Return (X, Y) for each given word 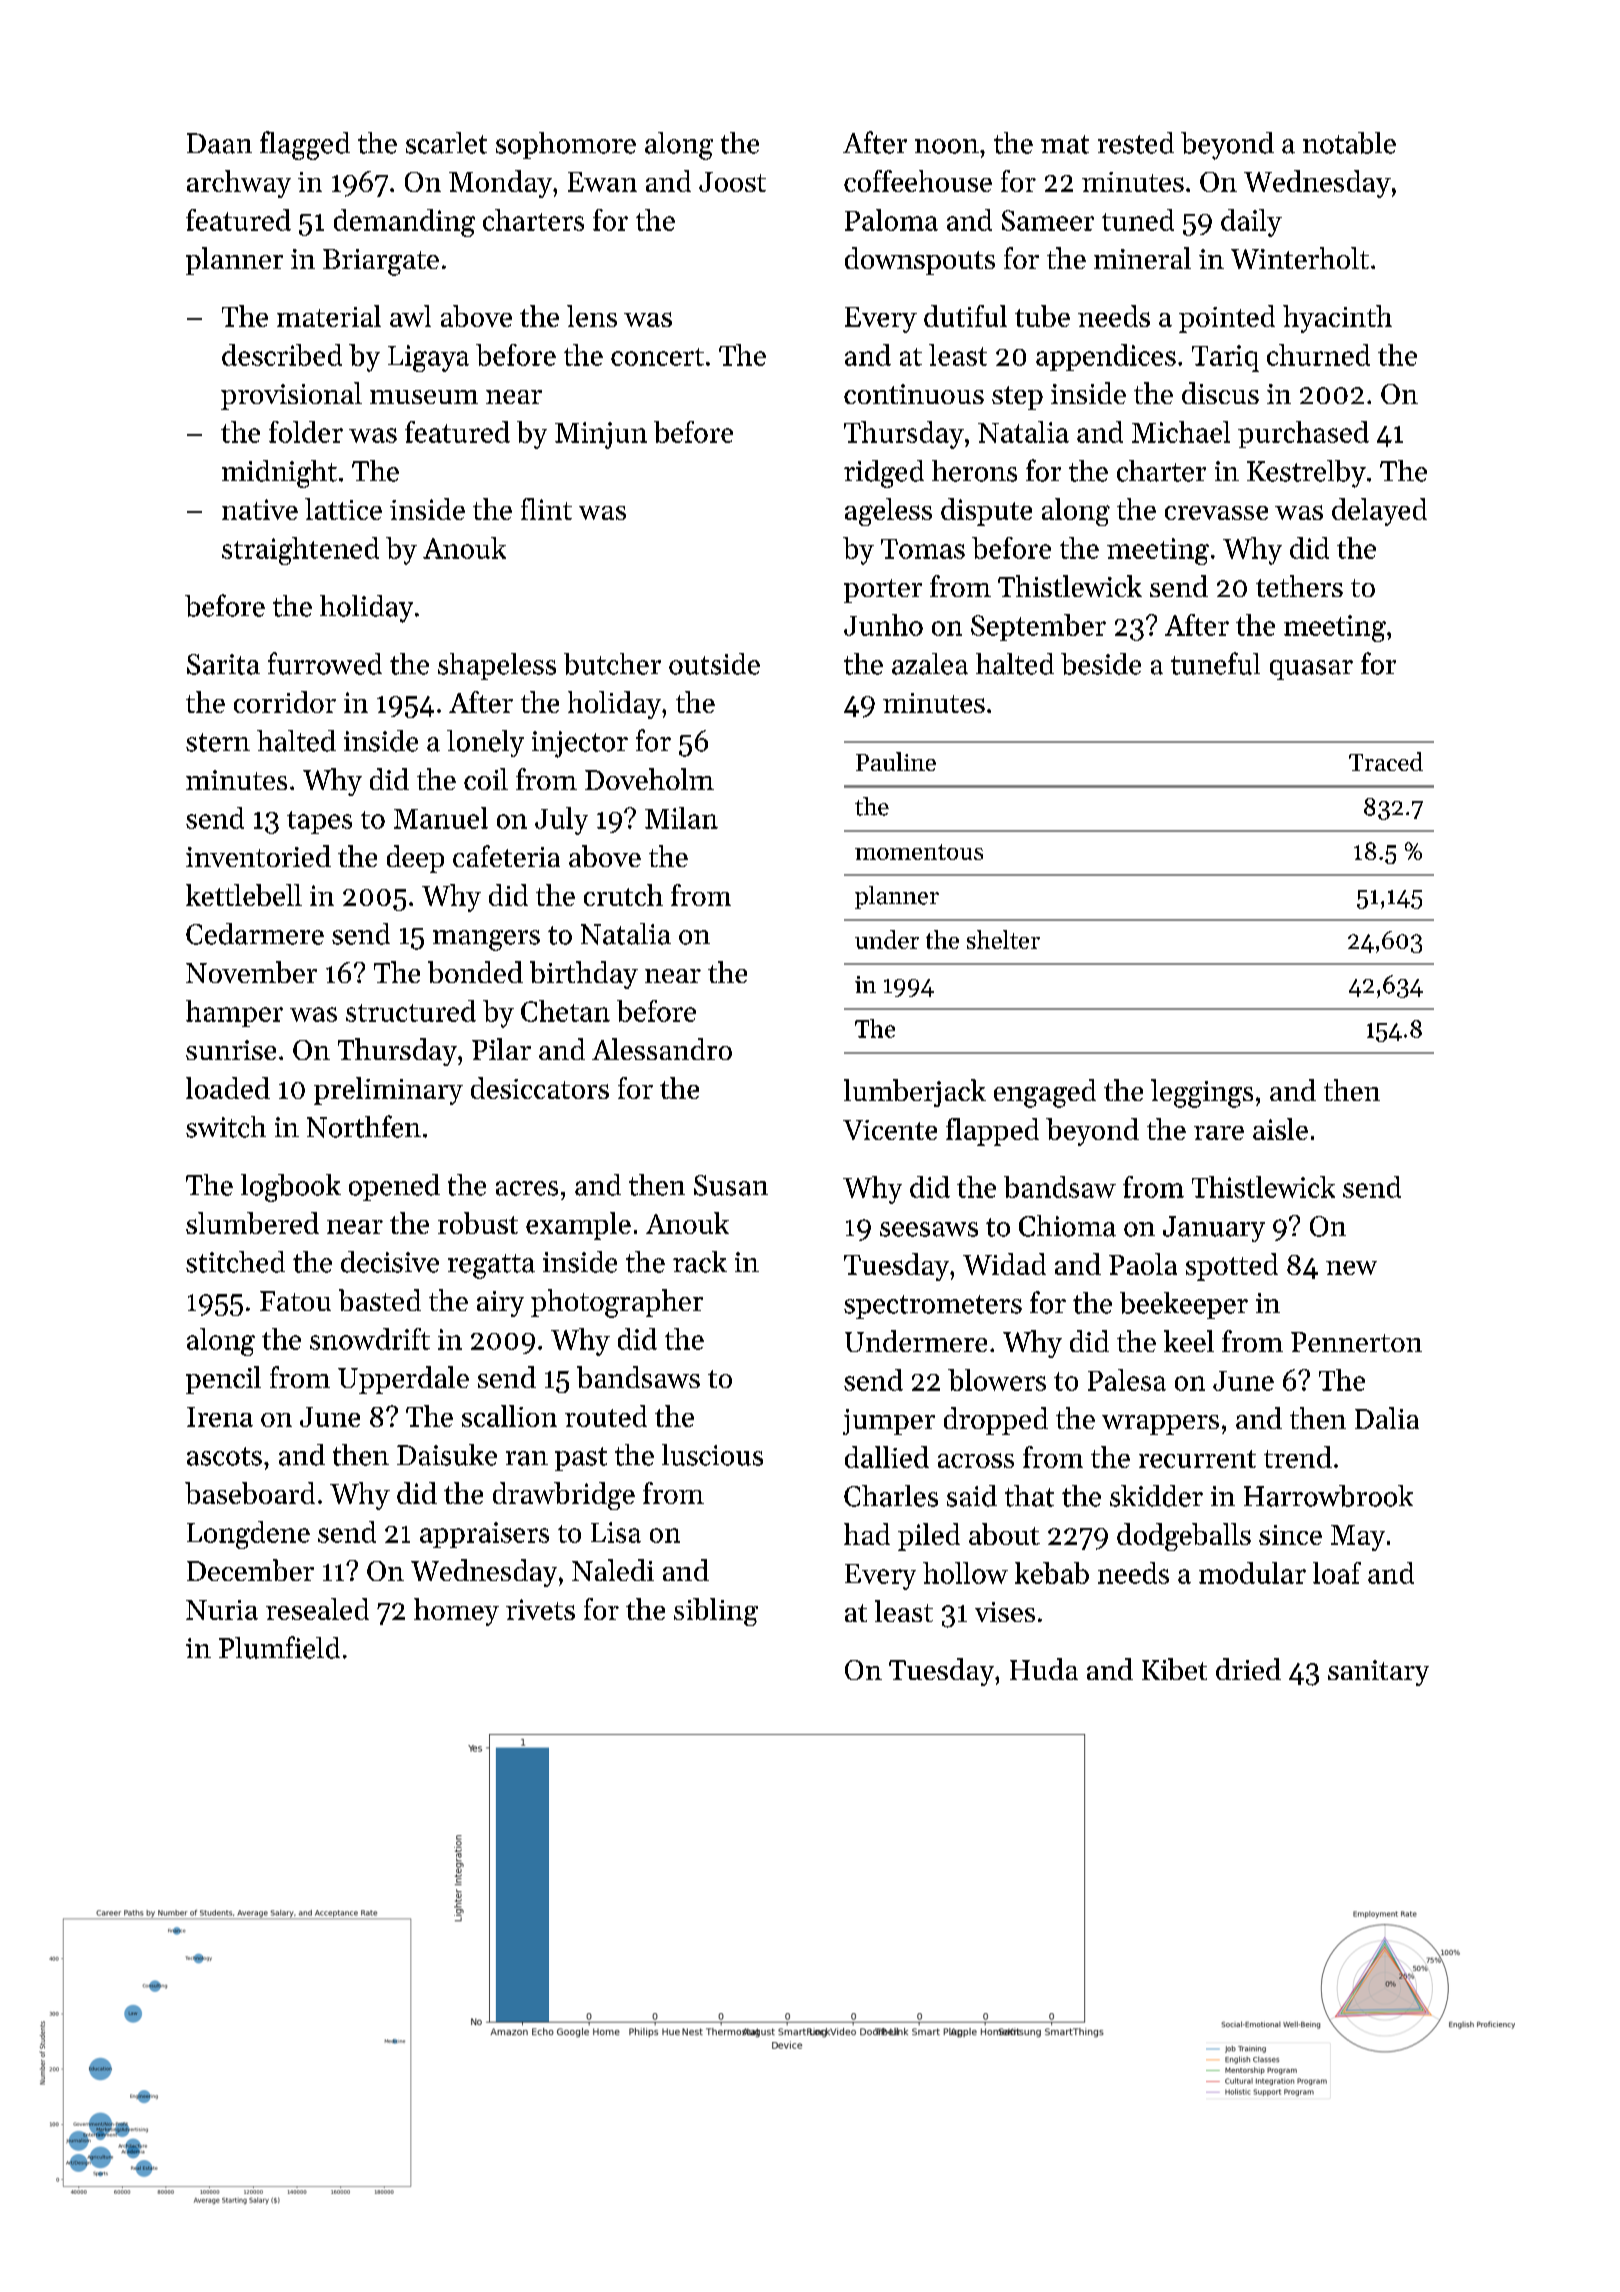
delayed (1379, 512)
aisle (1280, 1129)
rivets (540, 1609)
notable (1349, 143)
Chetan (565, 1011)
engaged (1045, 1093)
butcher (612, 664)
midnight (279, 474)
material (329, 316)
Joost (732, 182)
